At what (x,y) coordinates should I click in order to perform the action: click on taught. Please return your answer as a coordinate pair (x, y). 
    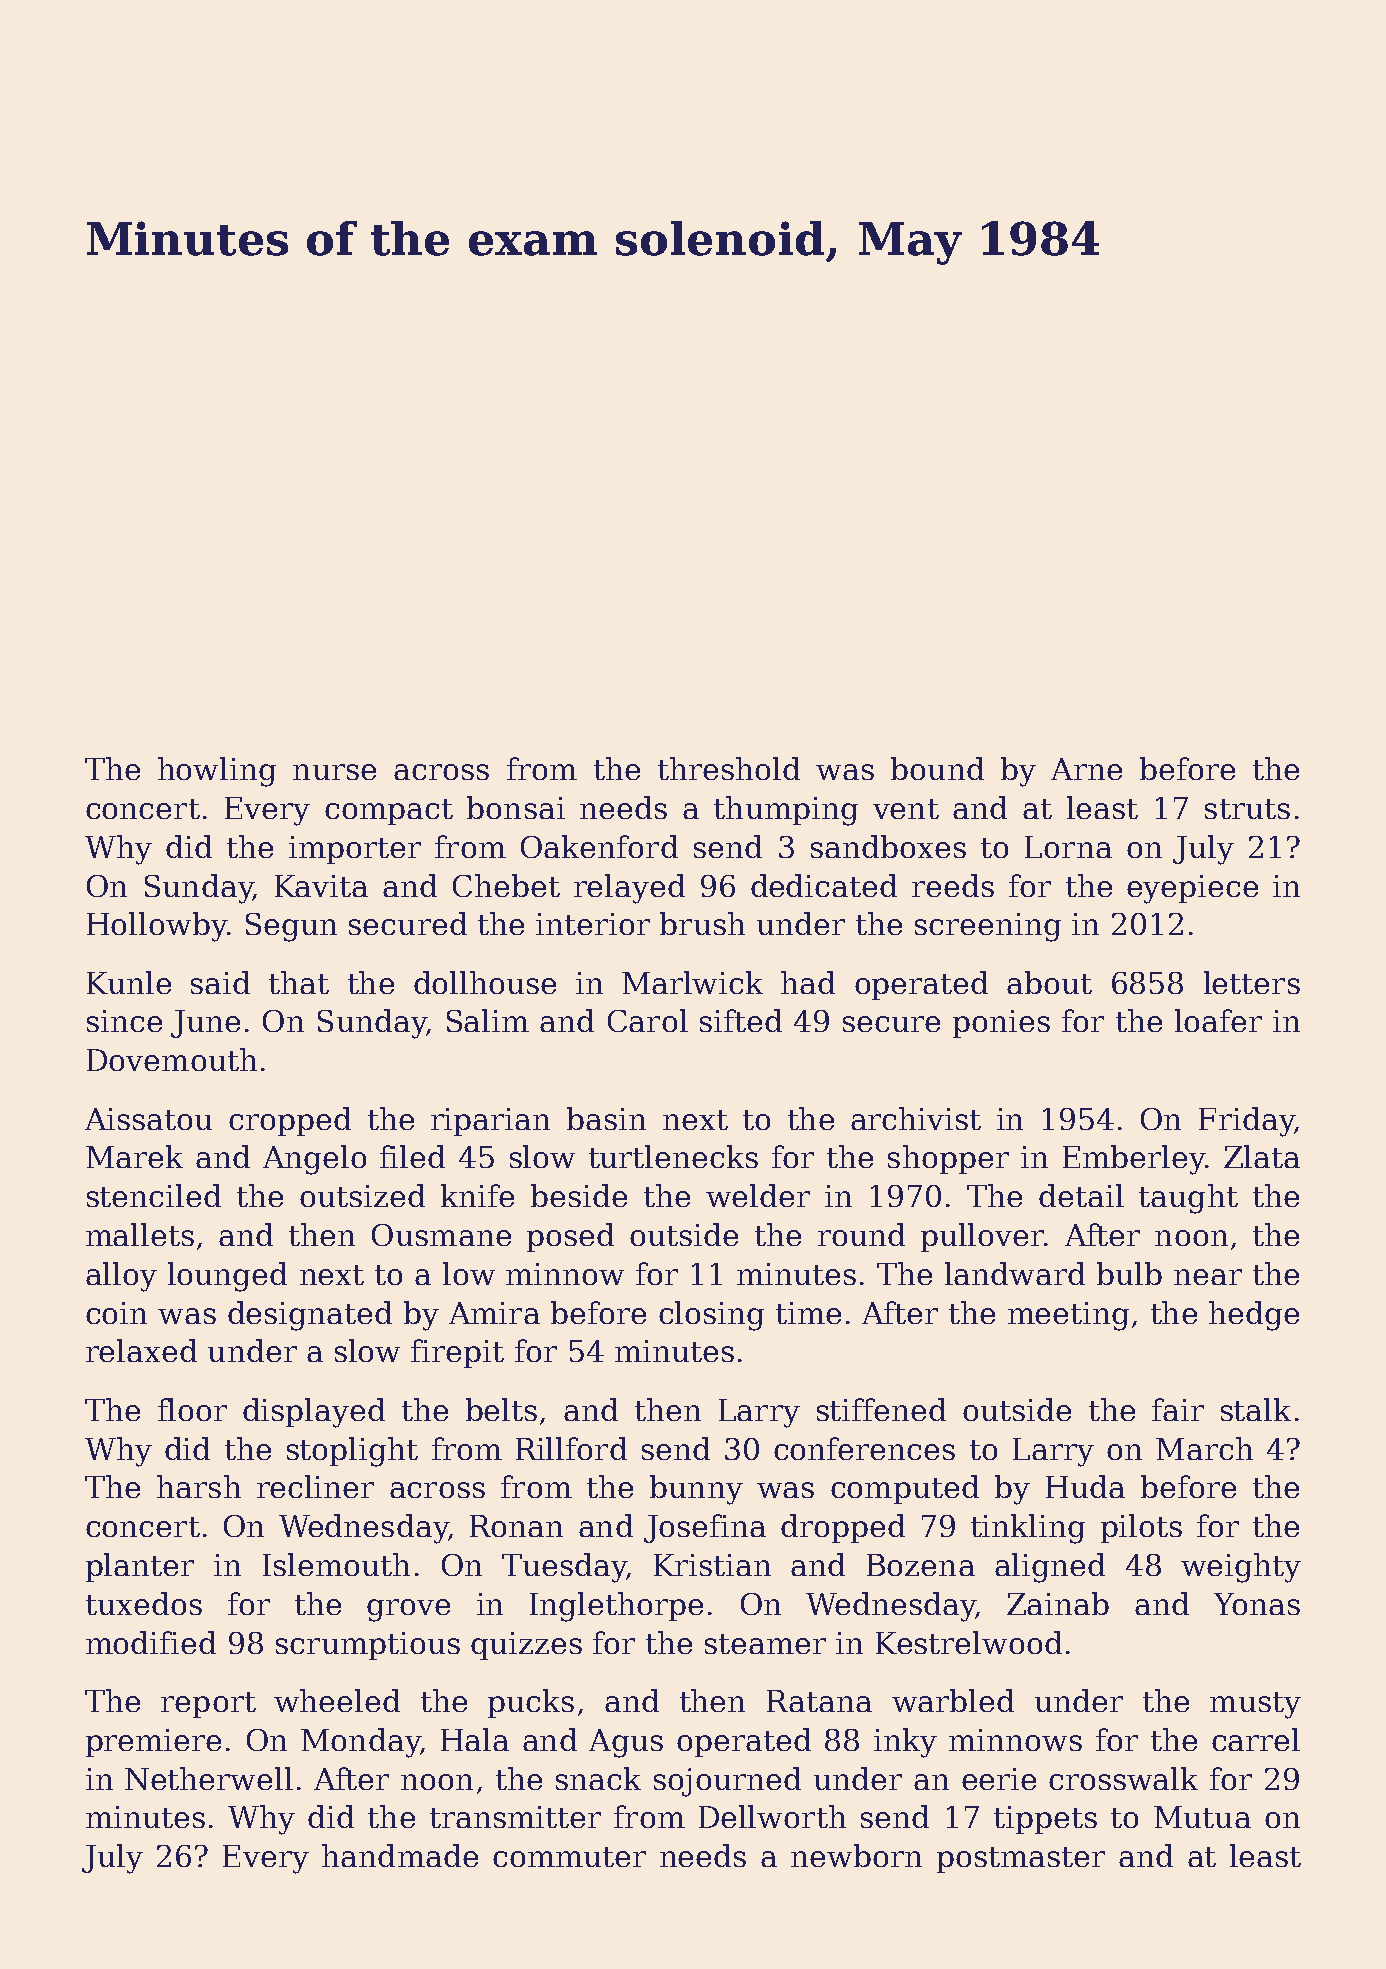
    Looking at the image, I should click on (1188, 1199).
